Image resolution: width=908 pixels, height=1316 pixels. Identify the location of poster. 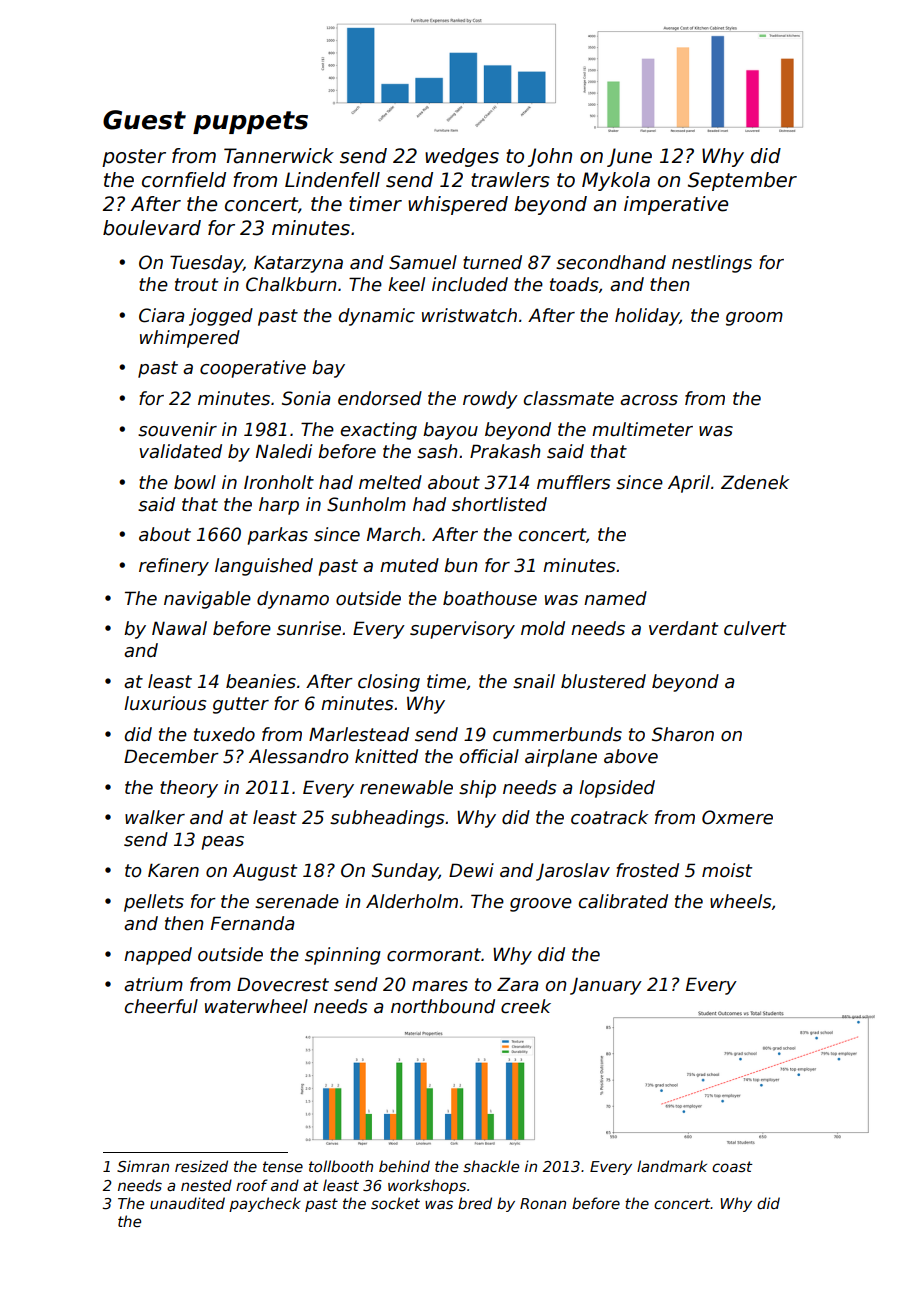
(134, 158).
